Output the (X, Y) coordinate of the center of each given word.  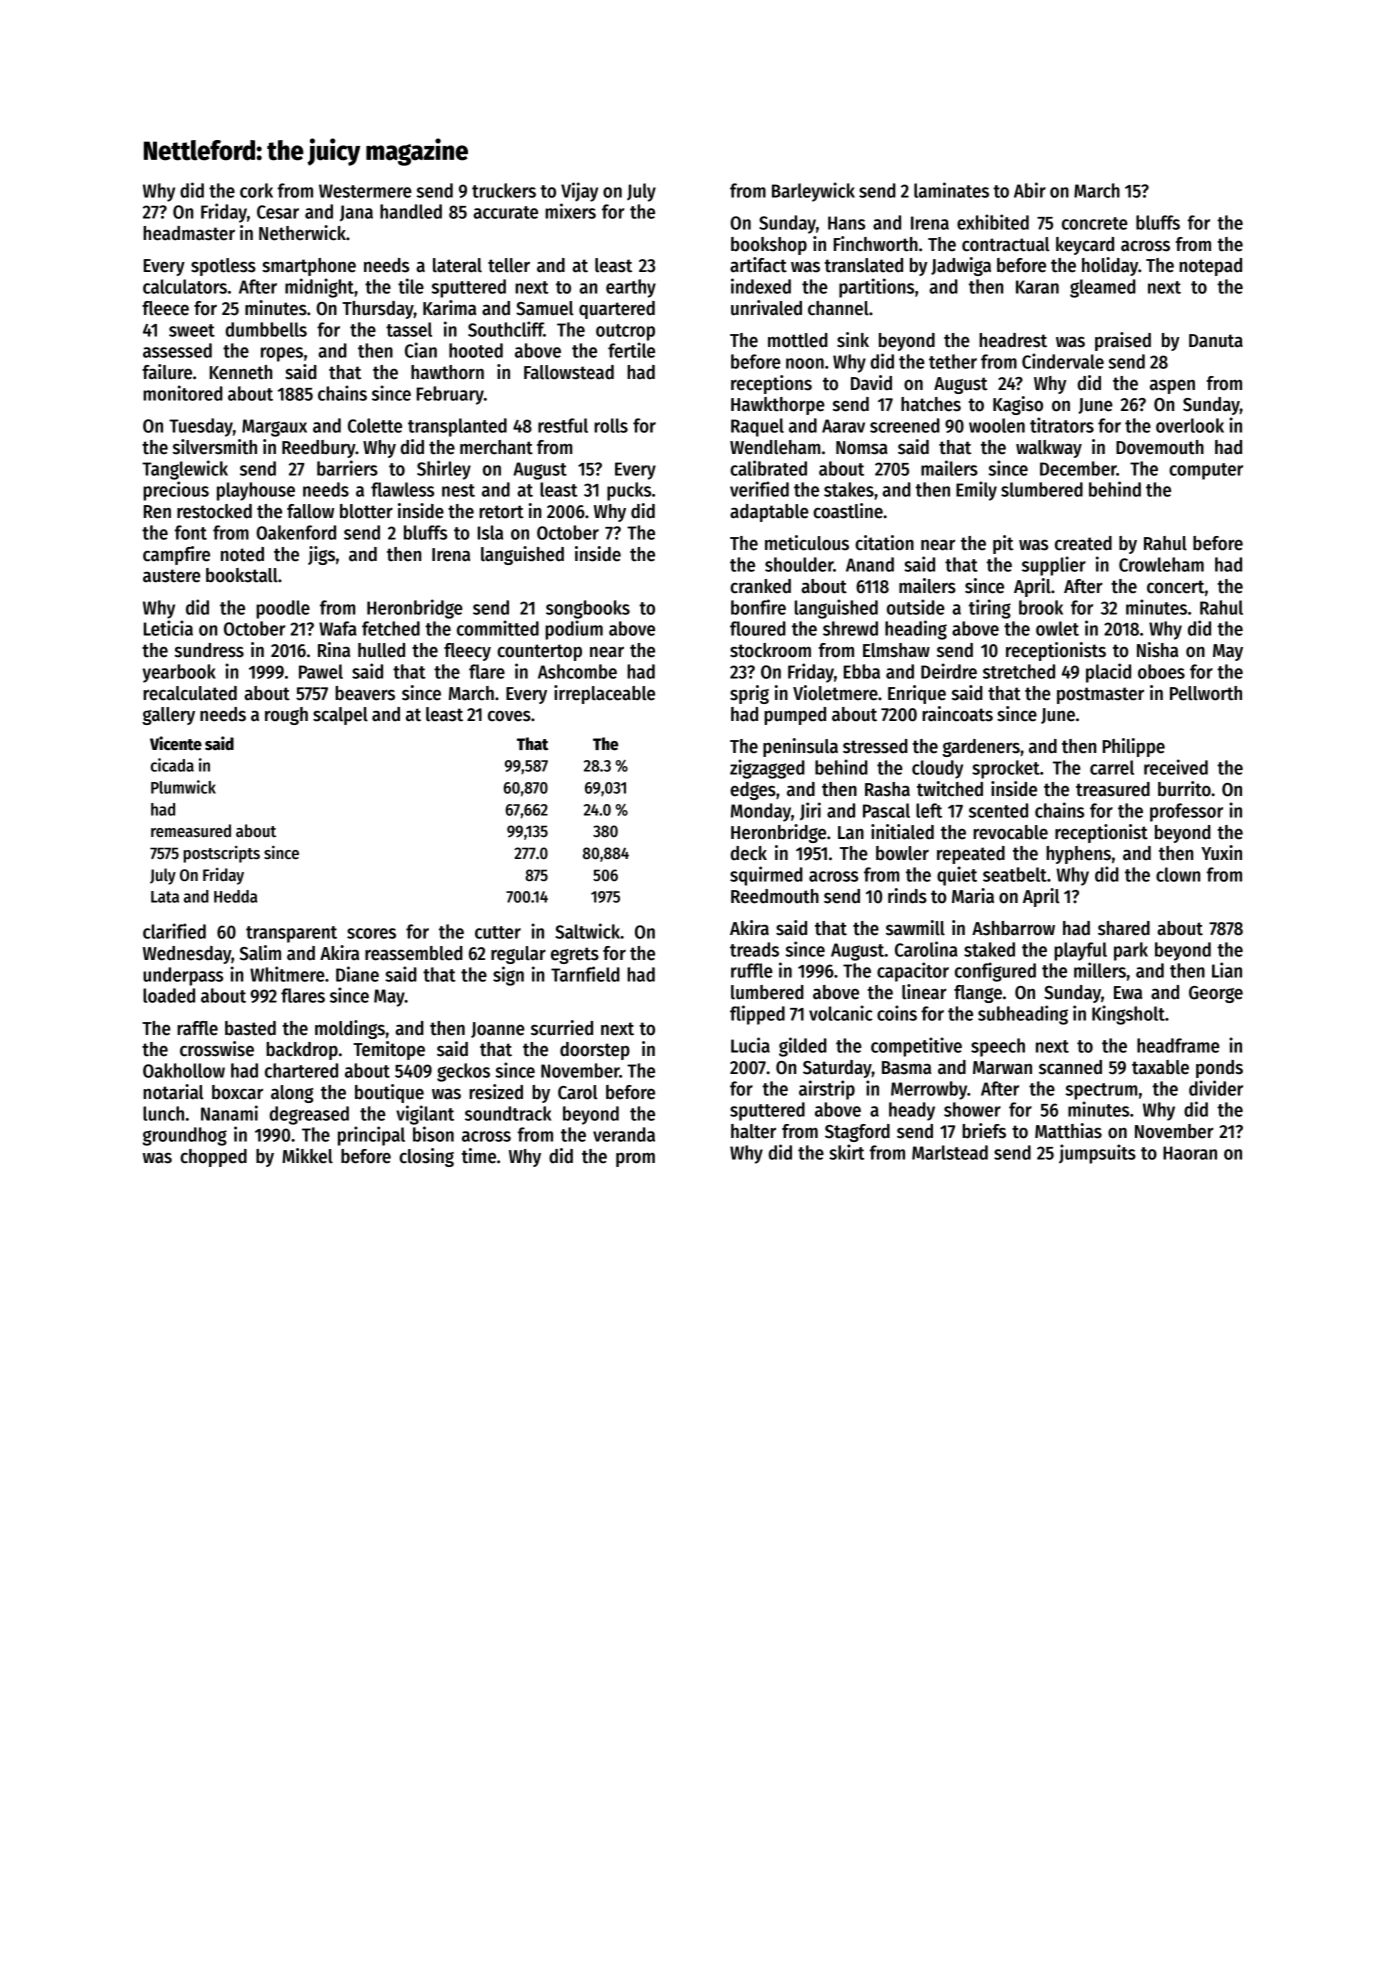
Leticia (168, 628)
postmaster (1100, 695)
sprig (749, 694)
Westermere (365, 191)
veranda (624, 1134)
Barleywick (813, 192)
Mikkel (307, 1156)
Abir (1030, 190)
